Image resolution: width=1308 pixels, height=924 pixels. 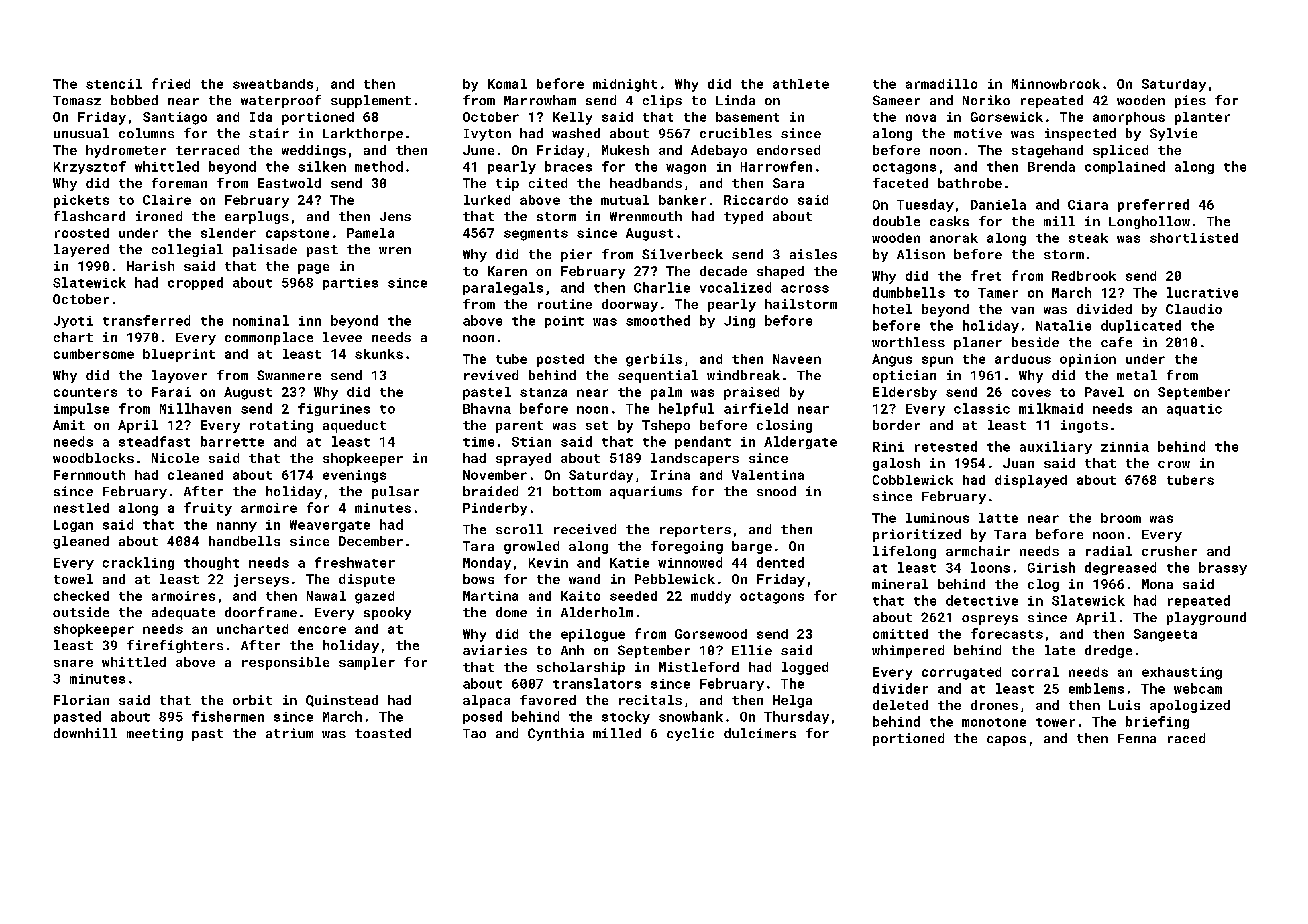 What do you see at coordinates (998, 518) in the screenshot?
I see `latte` at bounding box center [998, 518].
